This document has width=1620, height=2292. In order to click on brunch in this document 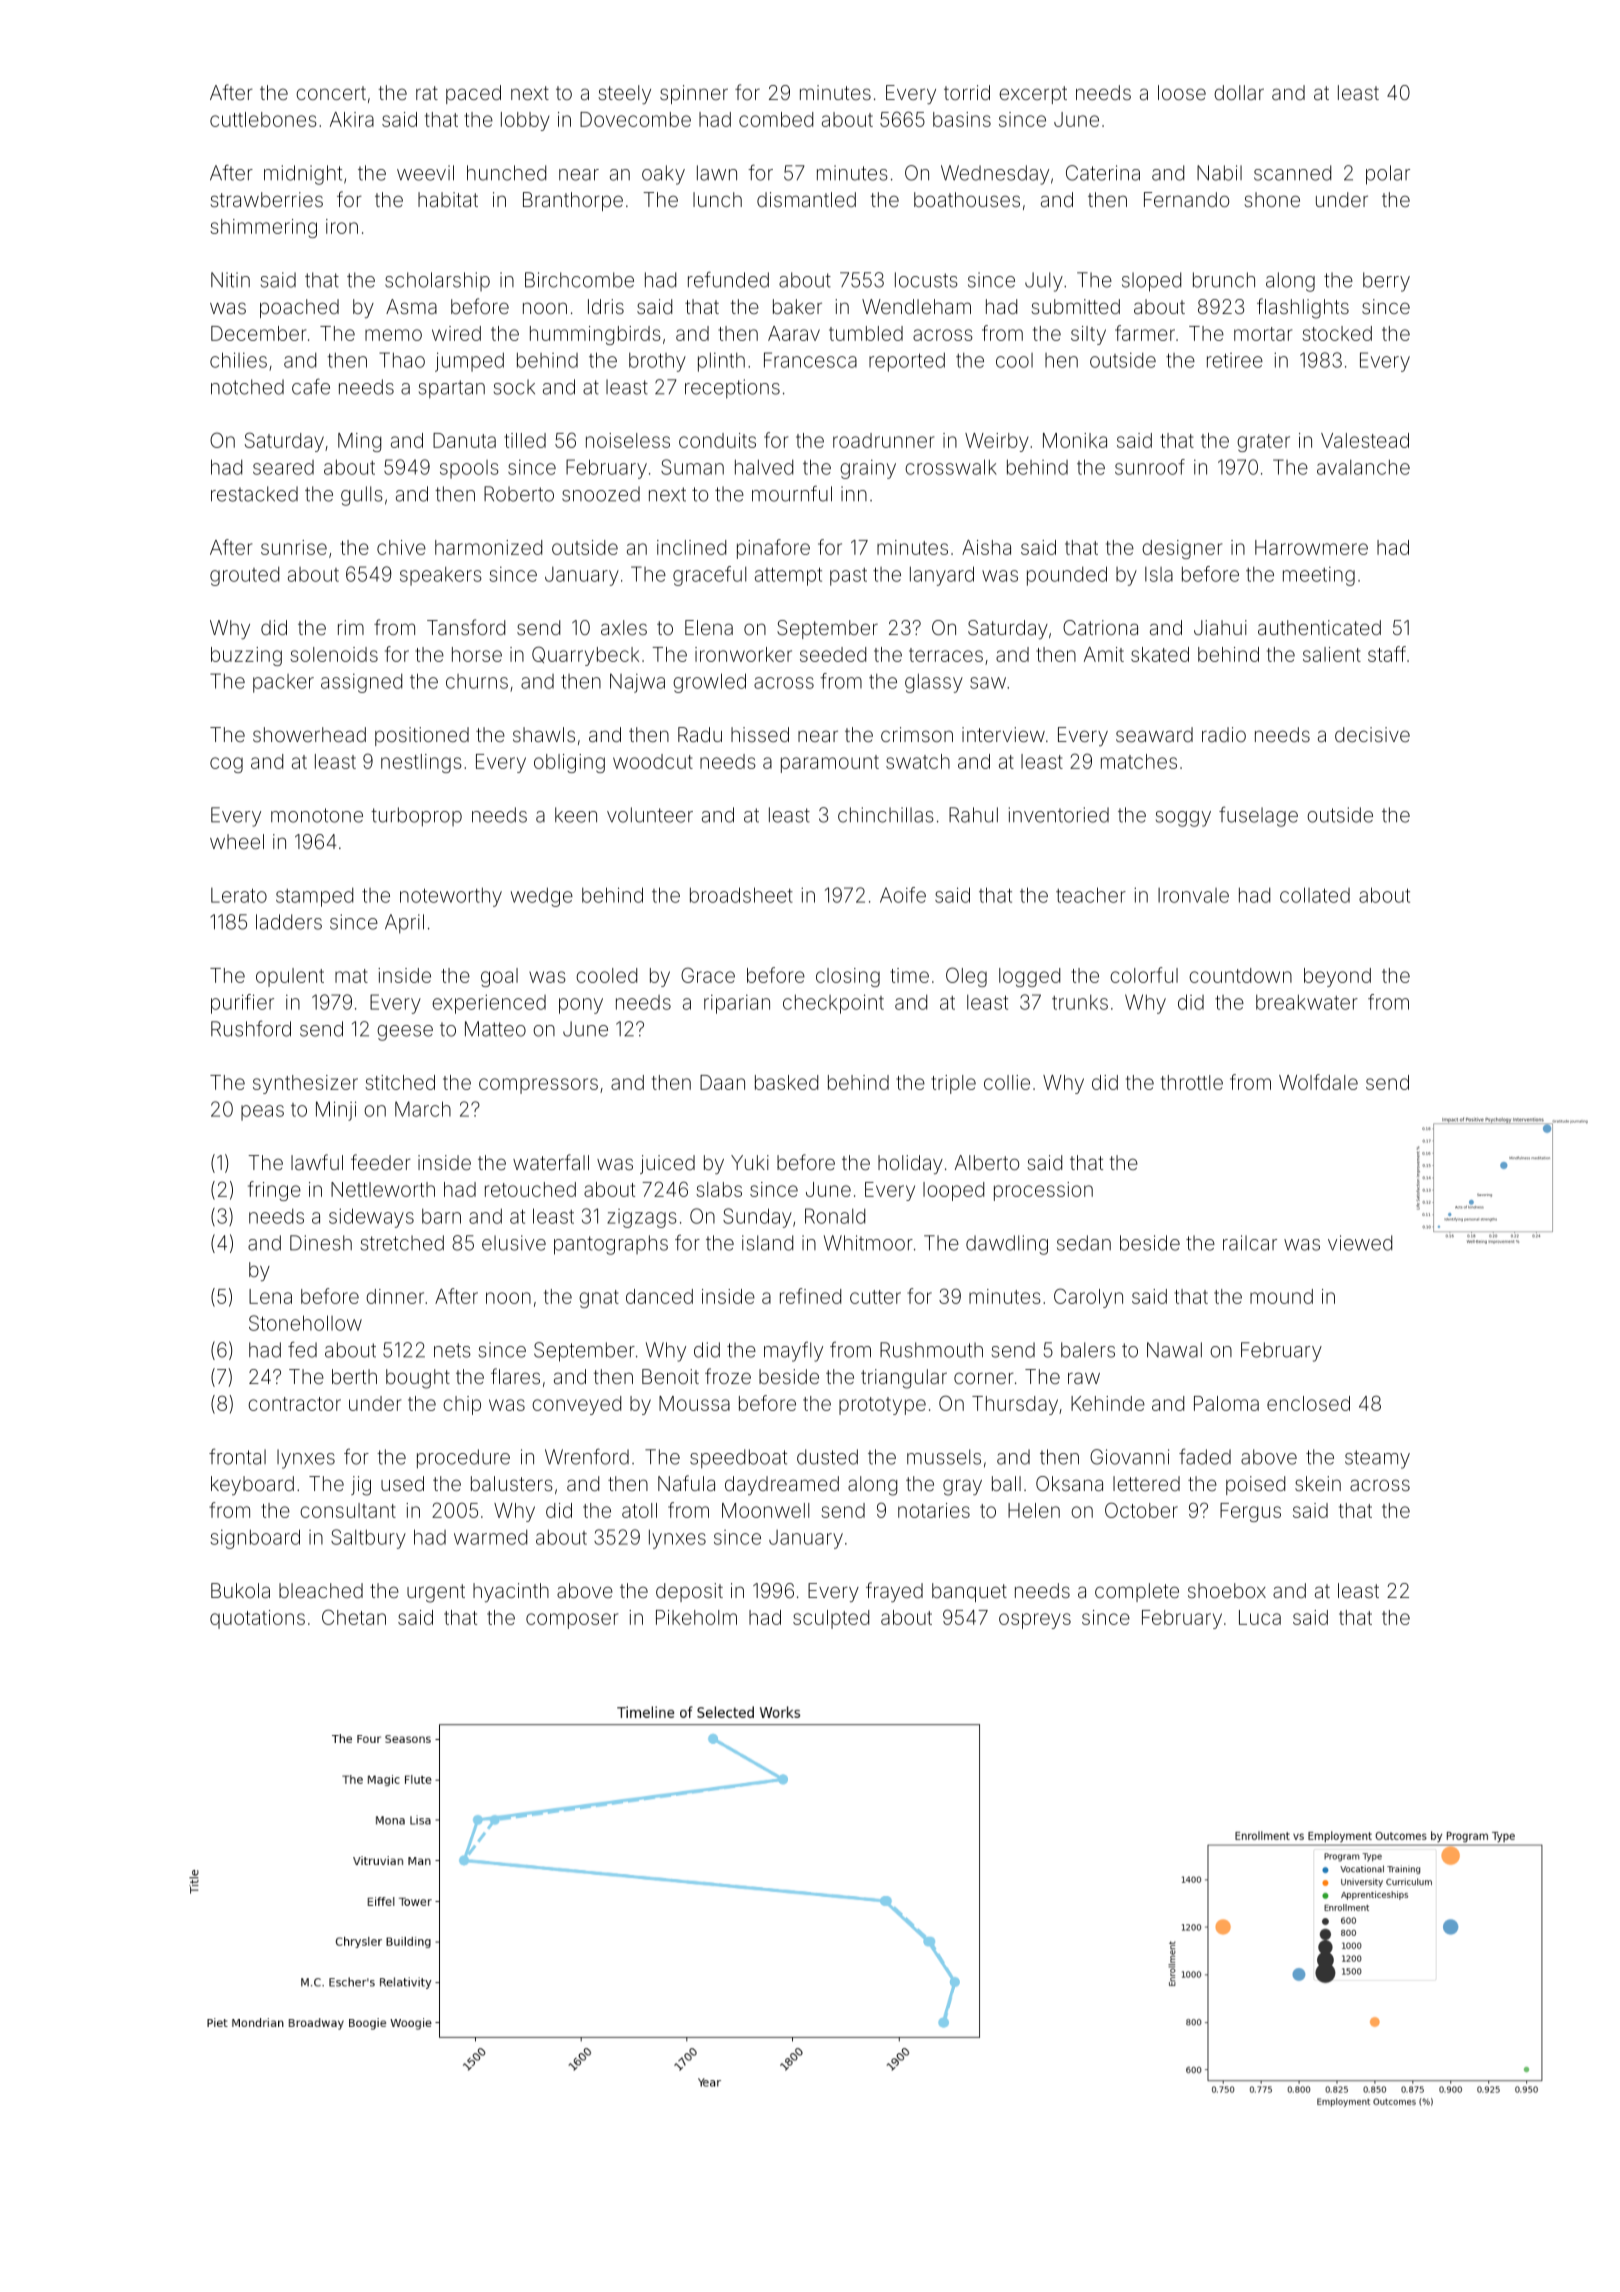, I will do `click(1224, 280)`.
